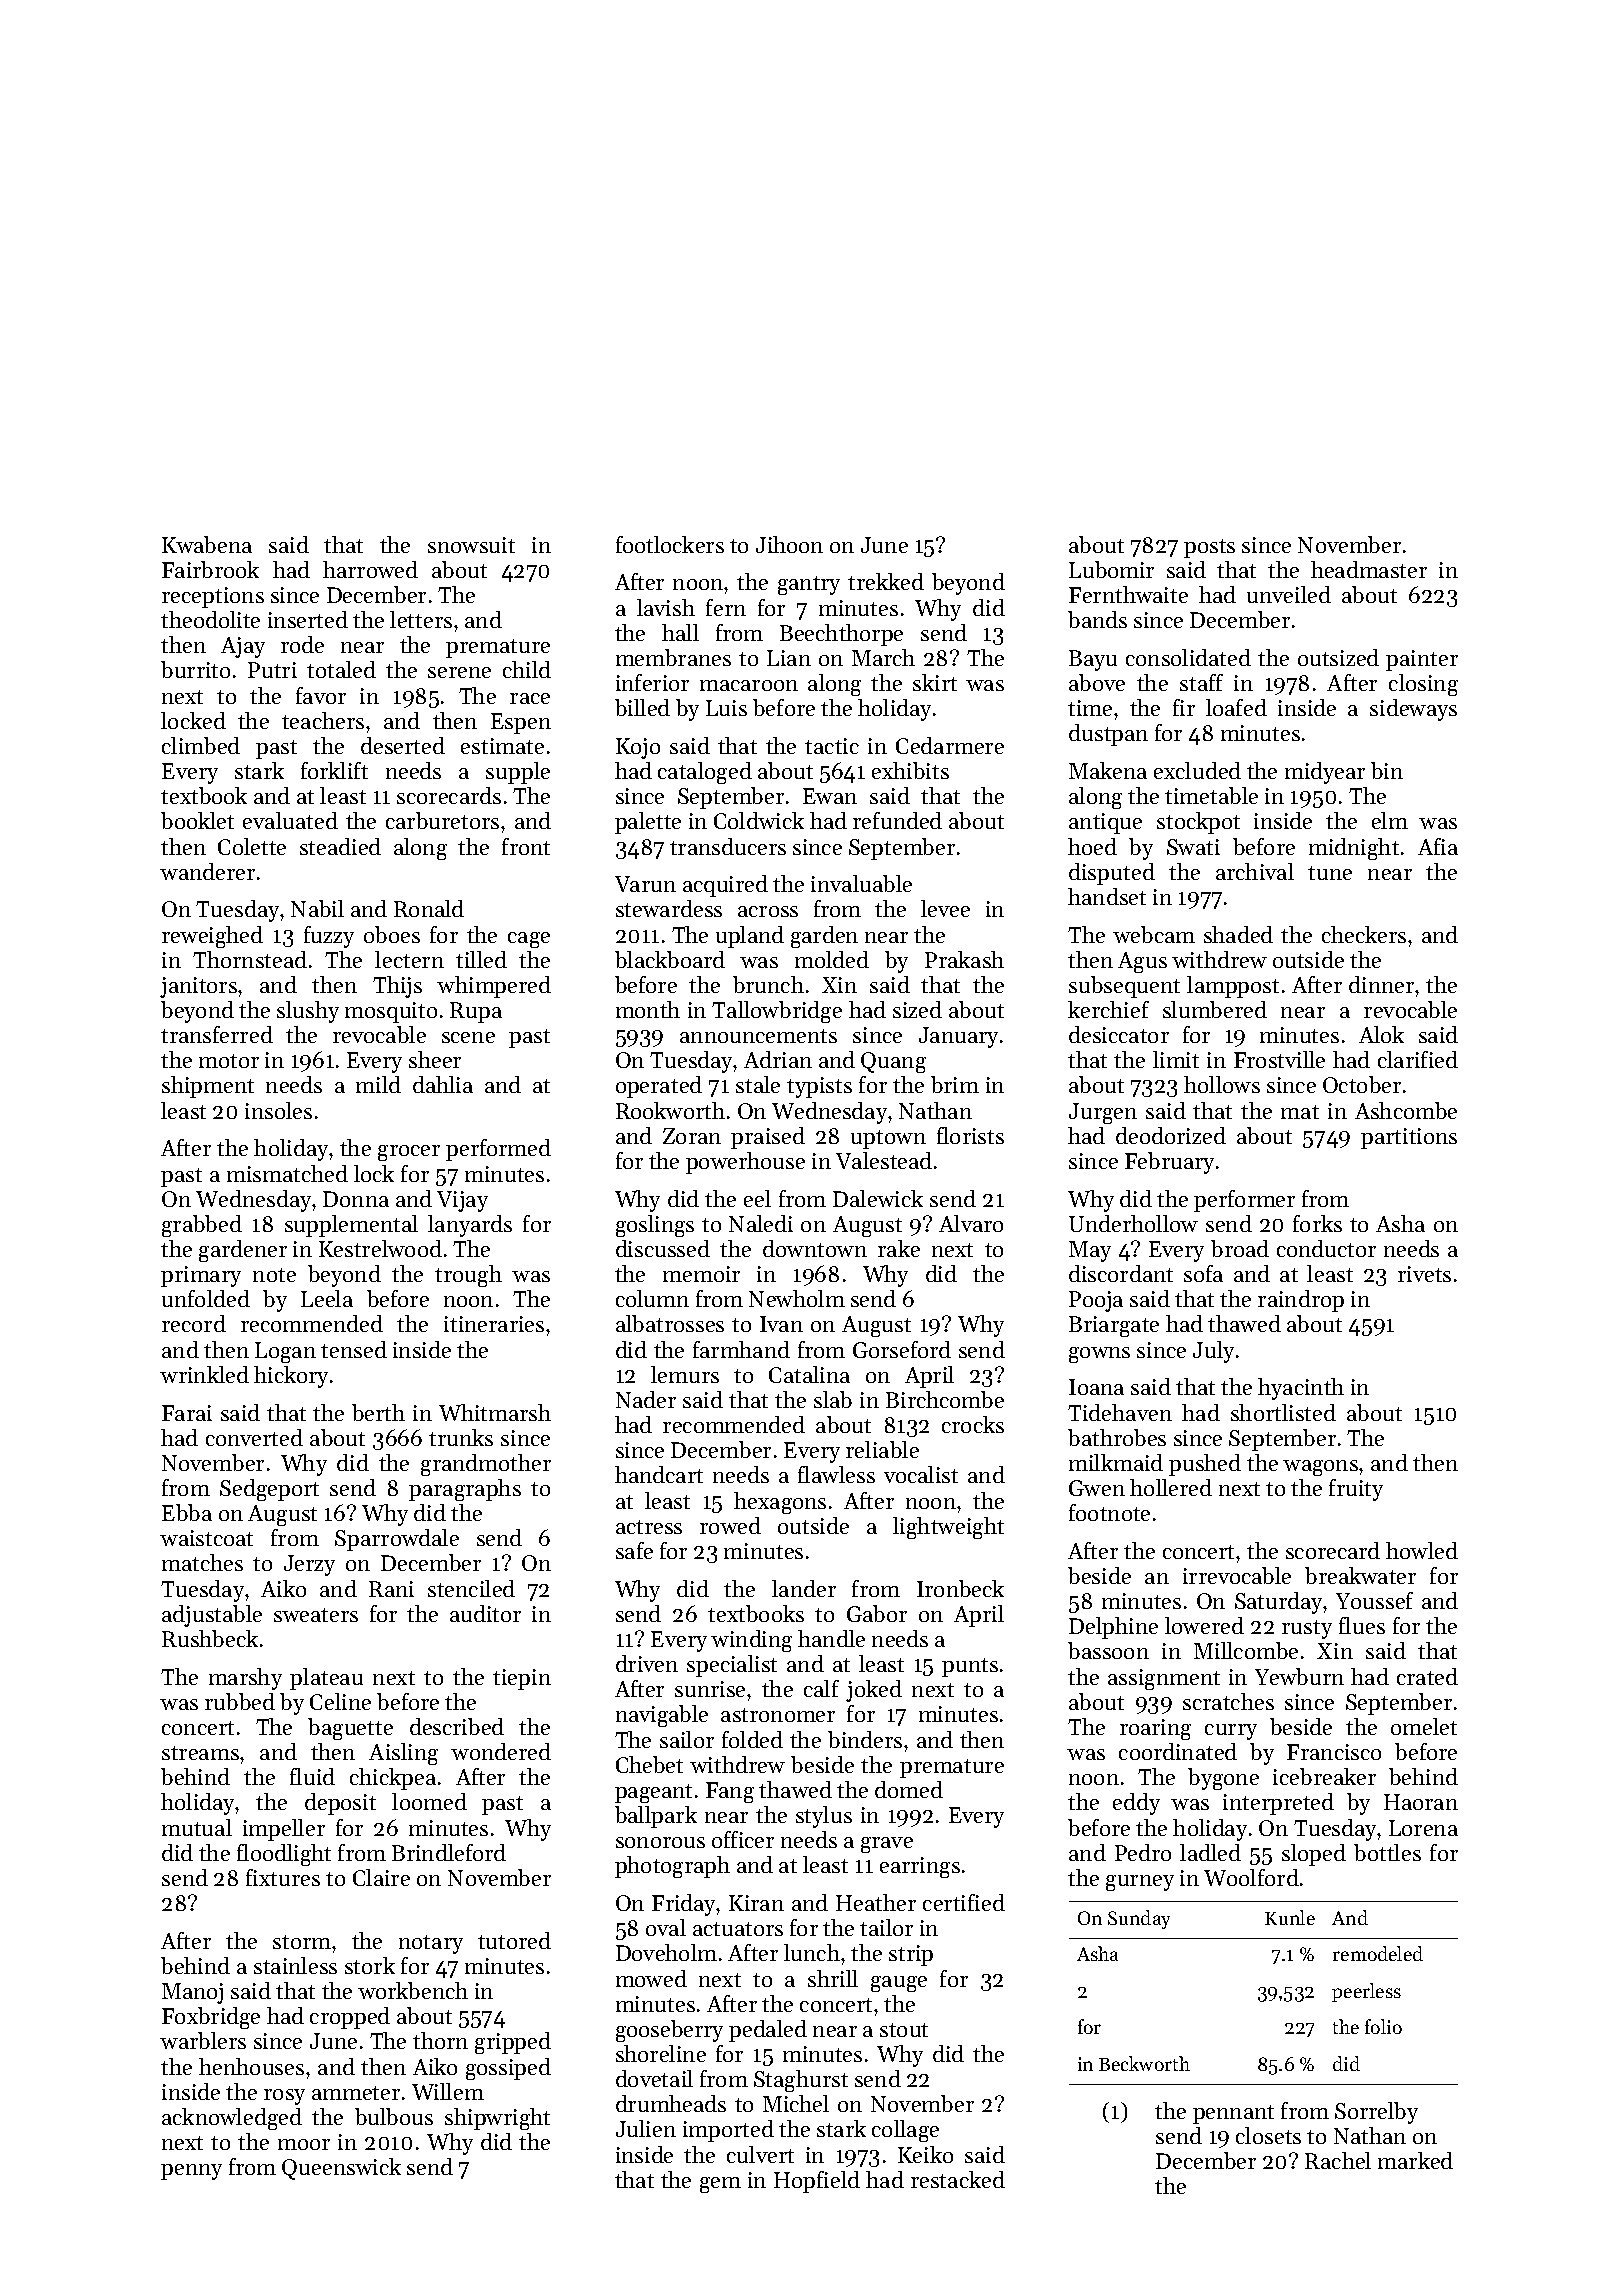 This image has height=2292, width=1620. What do you see at coordinates (1244, 1201) in the image?
I see `performer` at bounding box center [1244, 1201].
